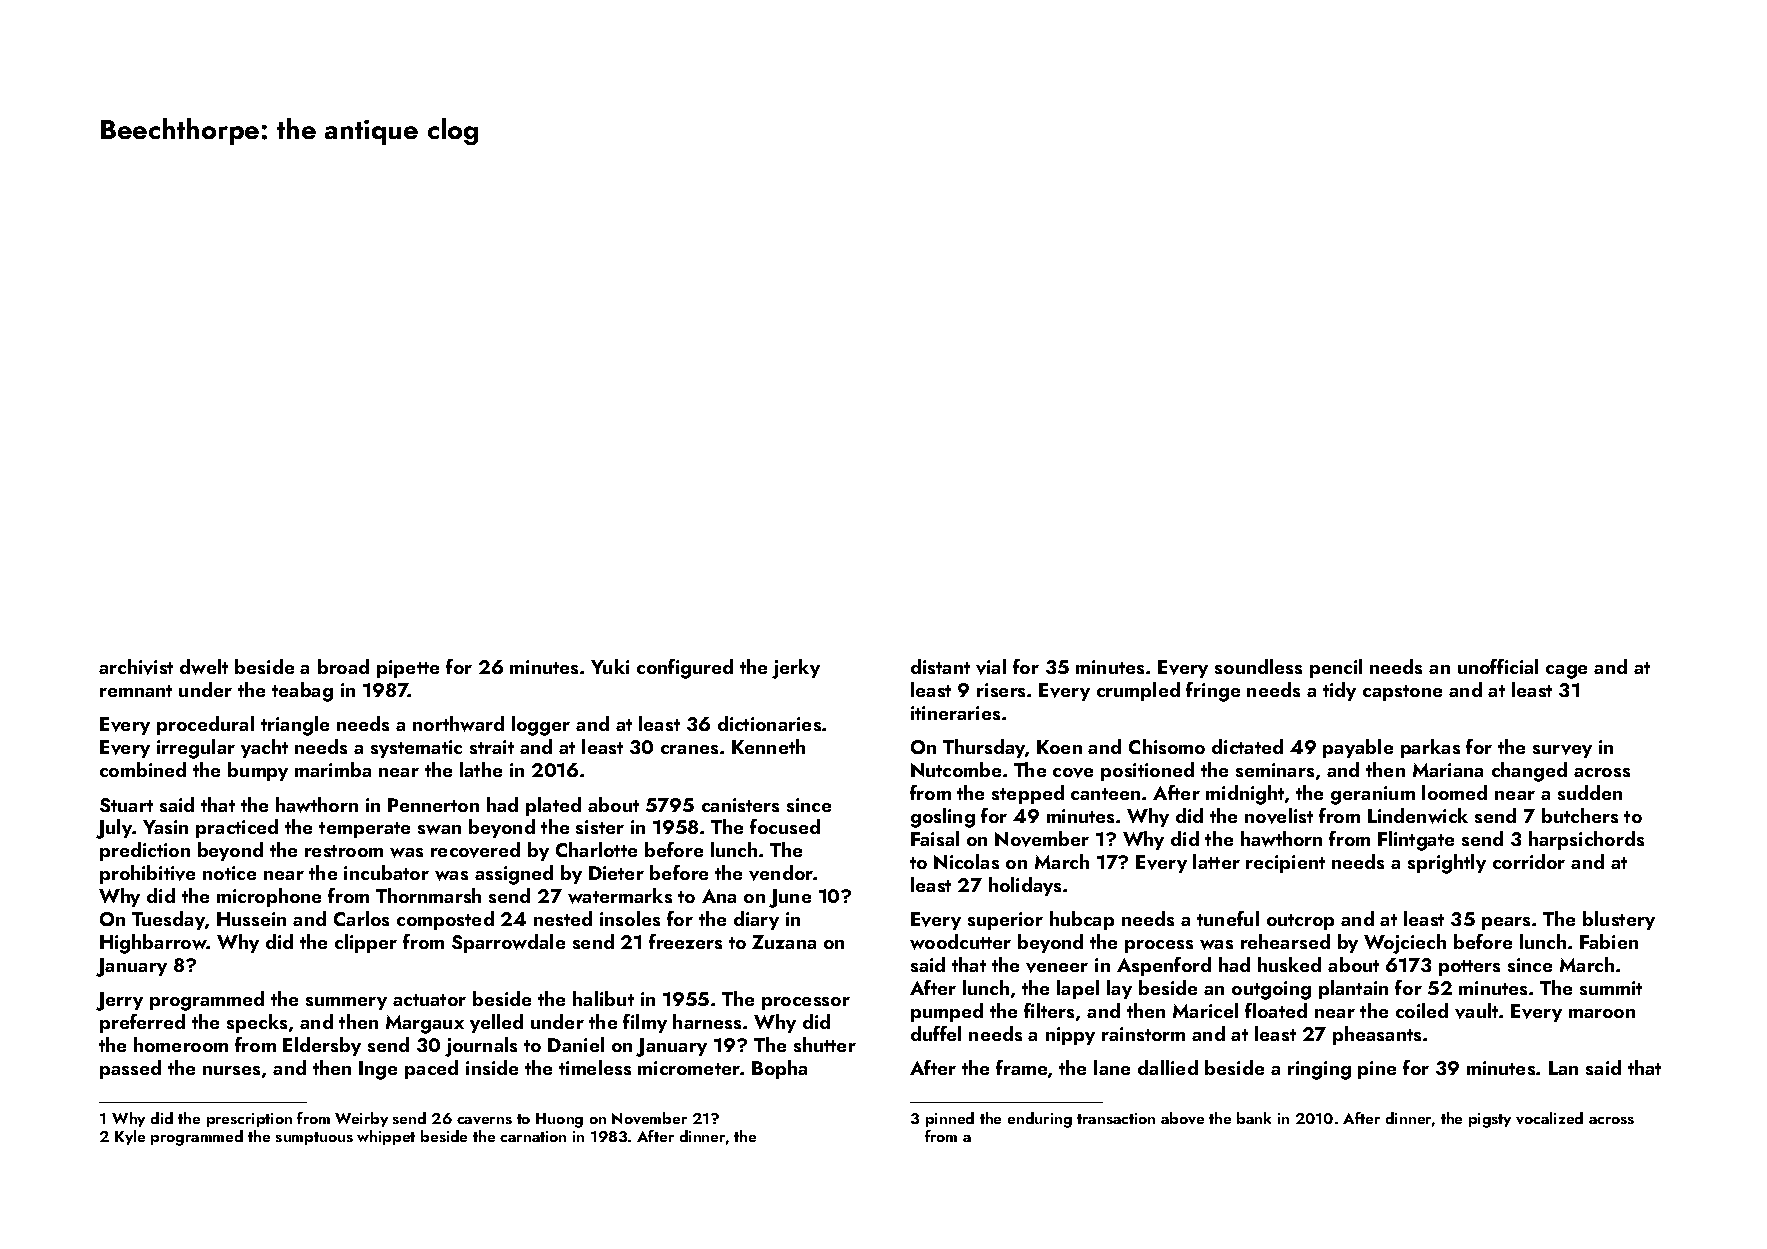  Describe the element at coordinates (196, 749) in the document. I see `irregular` at that location.
